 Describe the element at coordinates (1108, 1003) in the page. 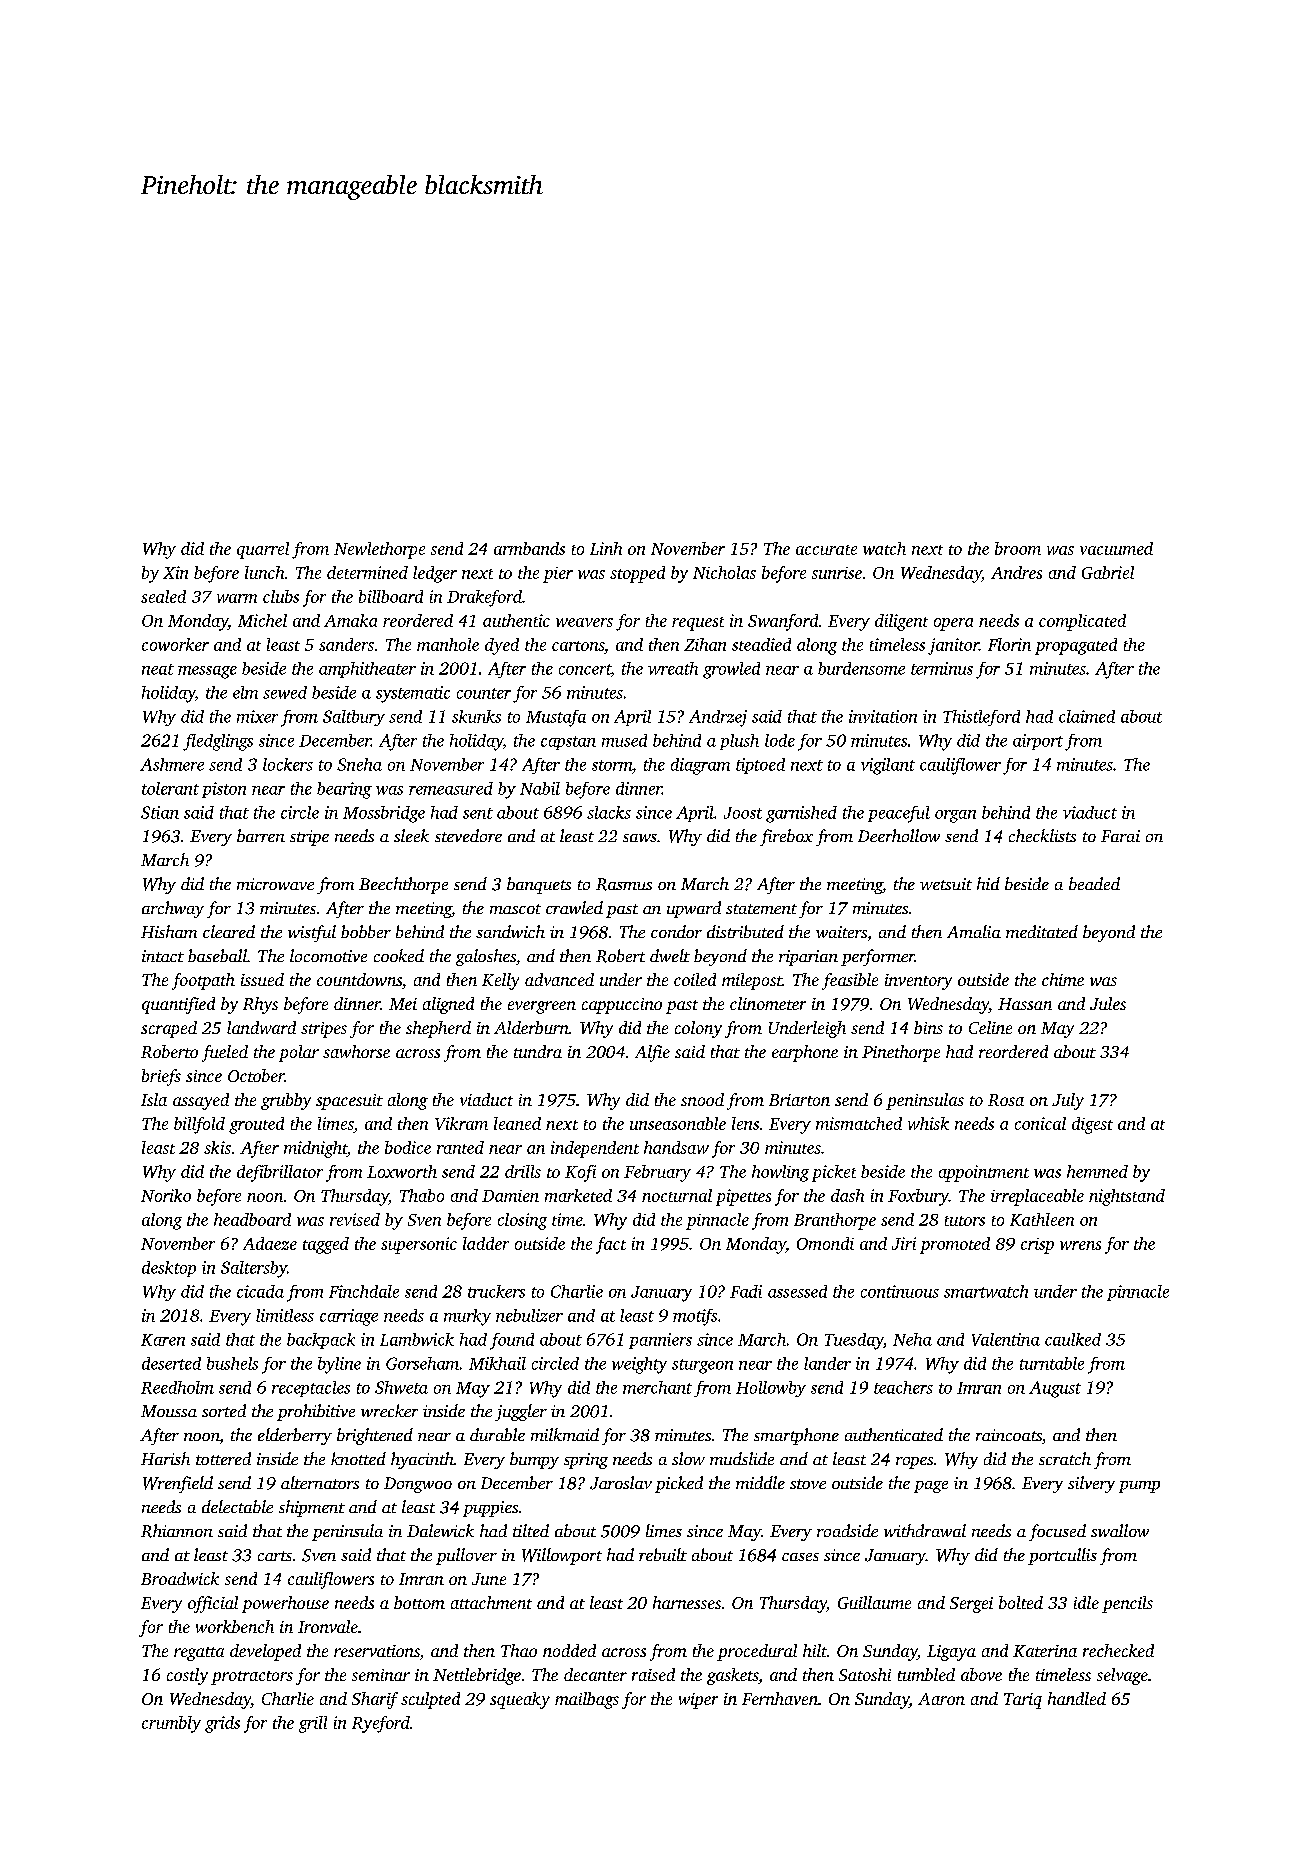

I see `Jules` at that location.
